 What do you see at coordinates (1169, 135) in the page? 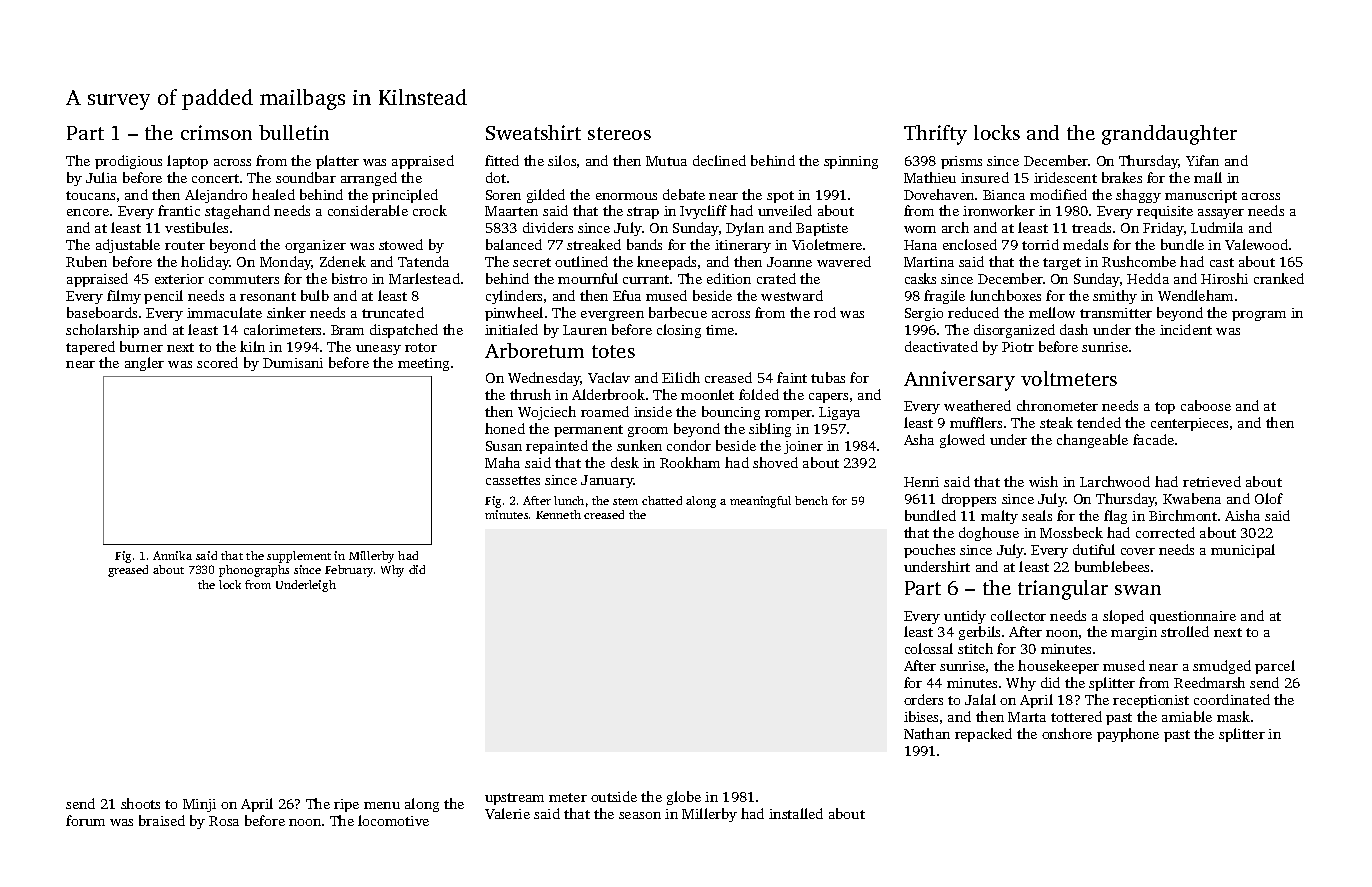
I see `granddaughter` at bounding box center [1169, 135].
